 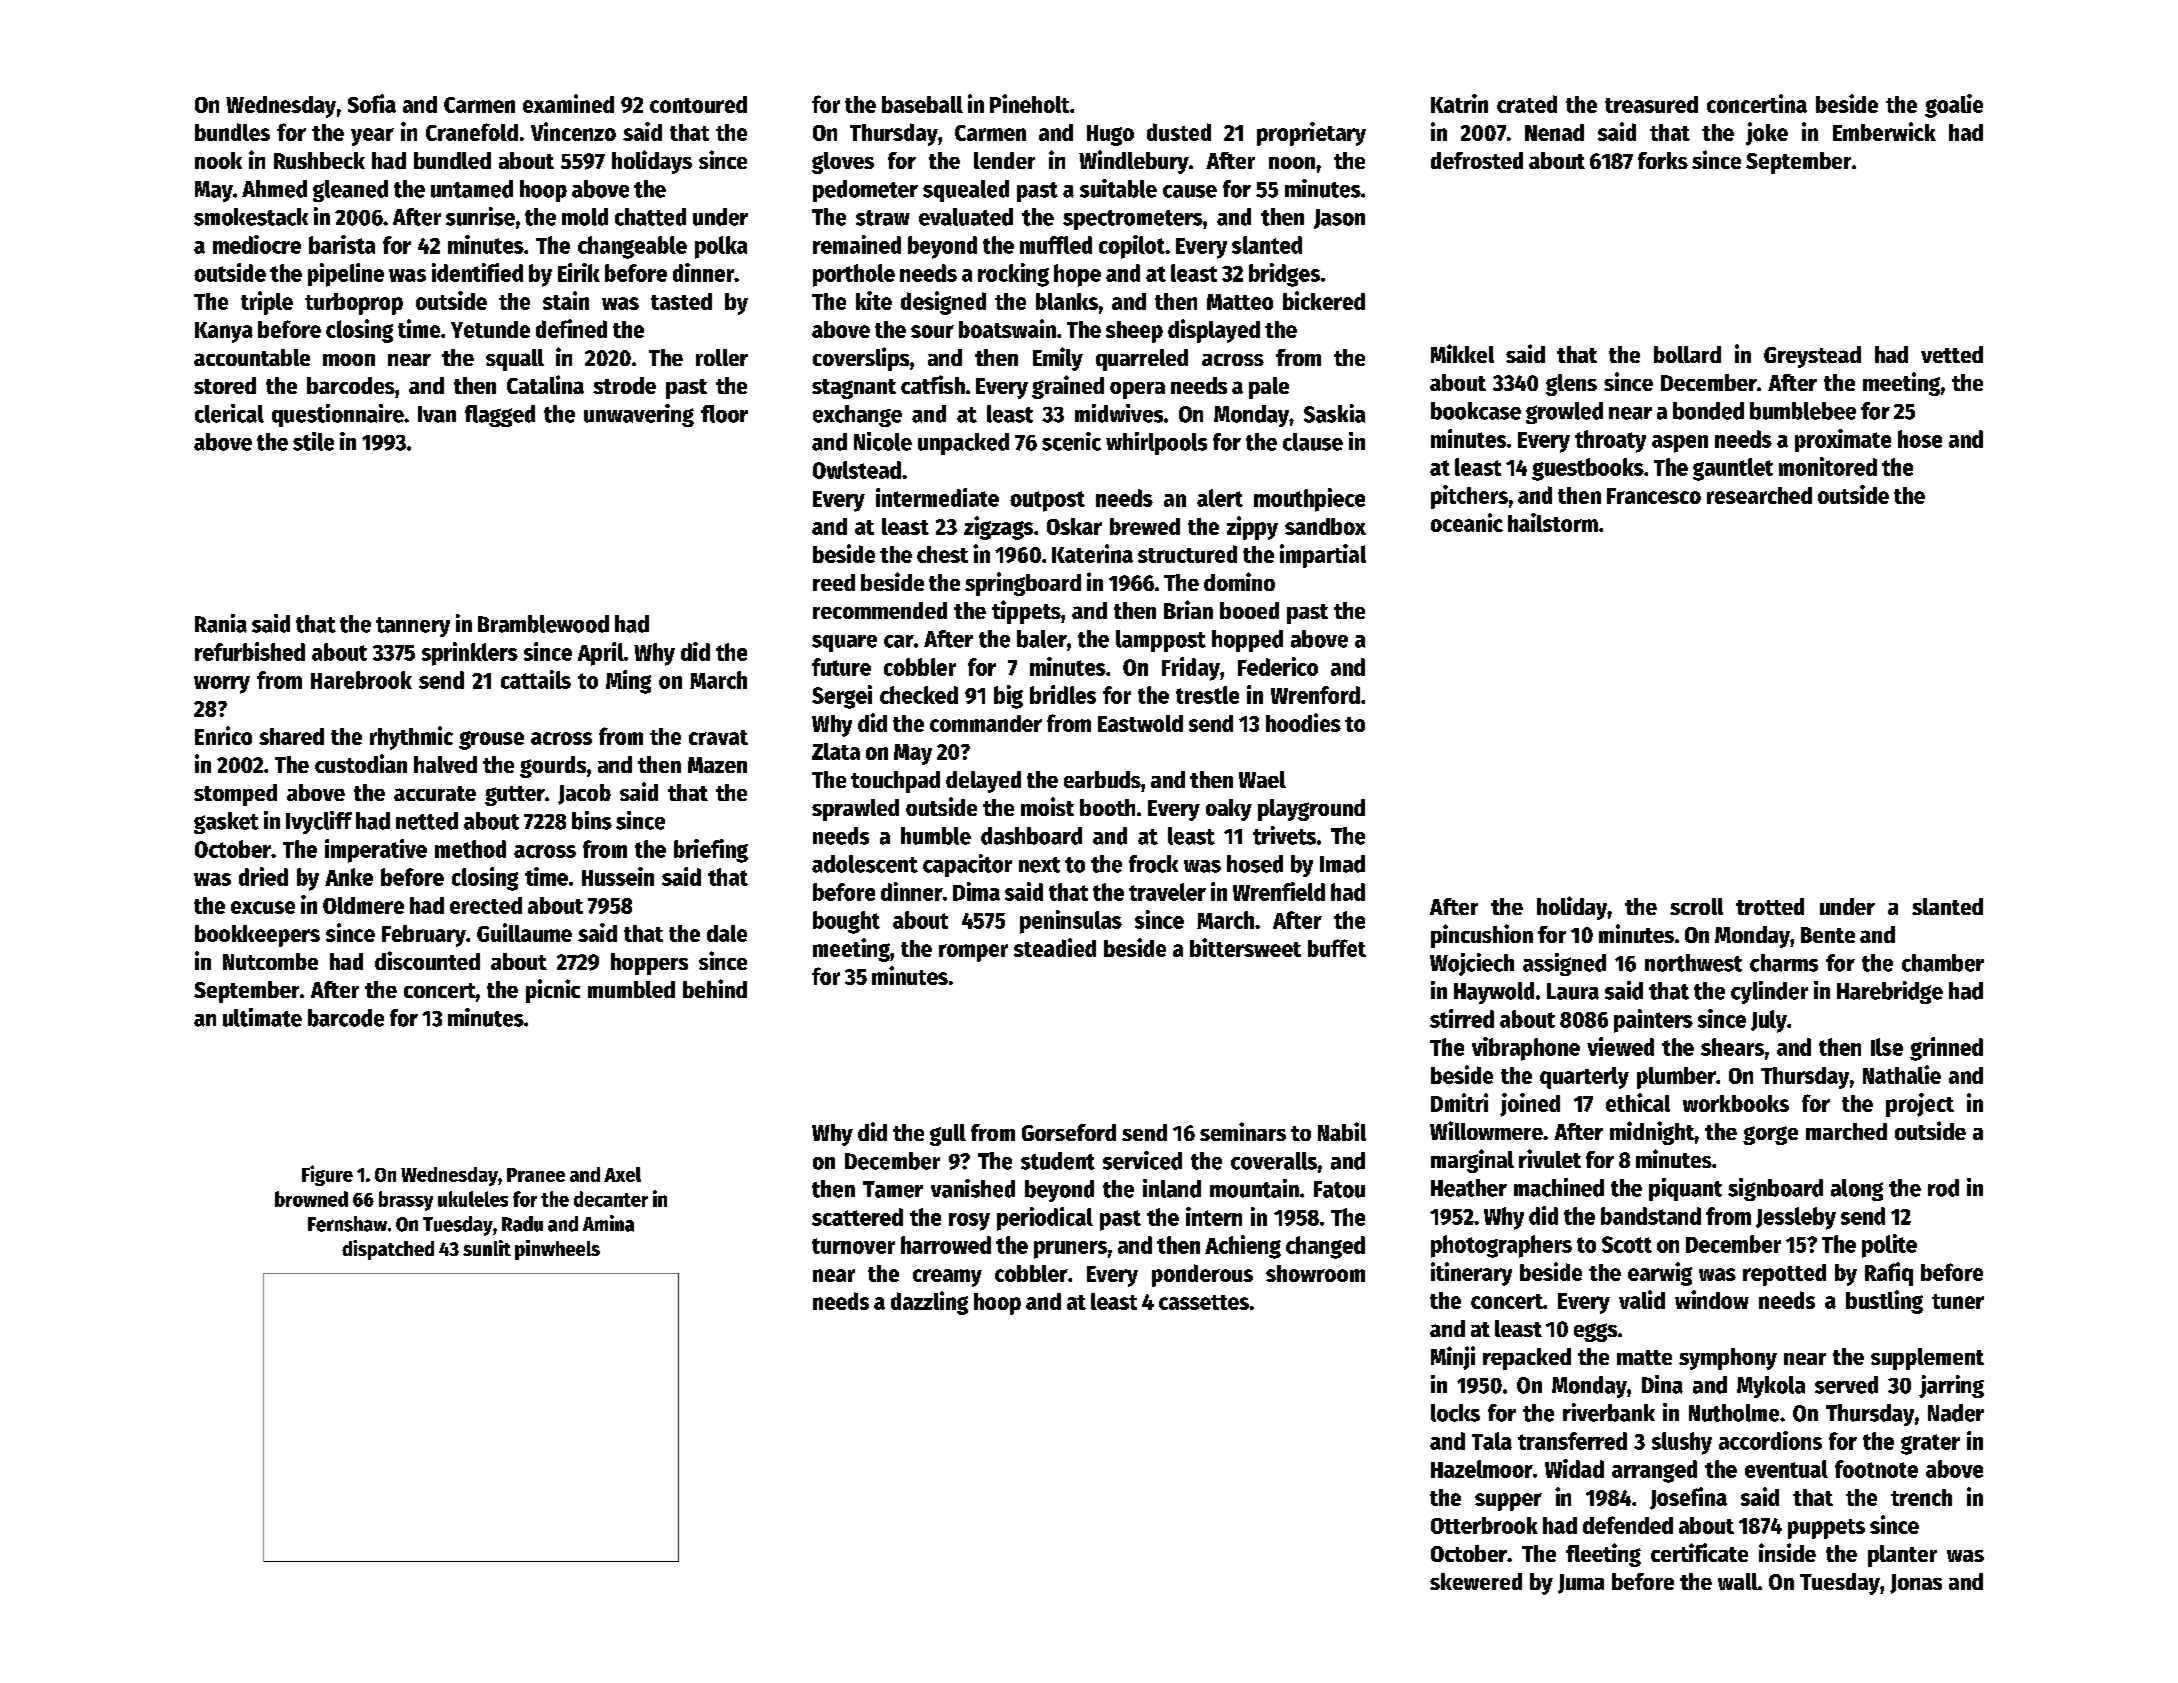 What do you see at coordinates (388, 1250) in the page?
I see `dispatched` at bounding box center [388, 1250].
